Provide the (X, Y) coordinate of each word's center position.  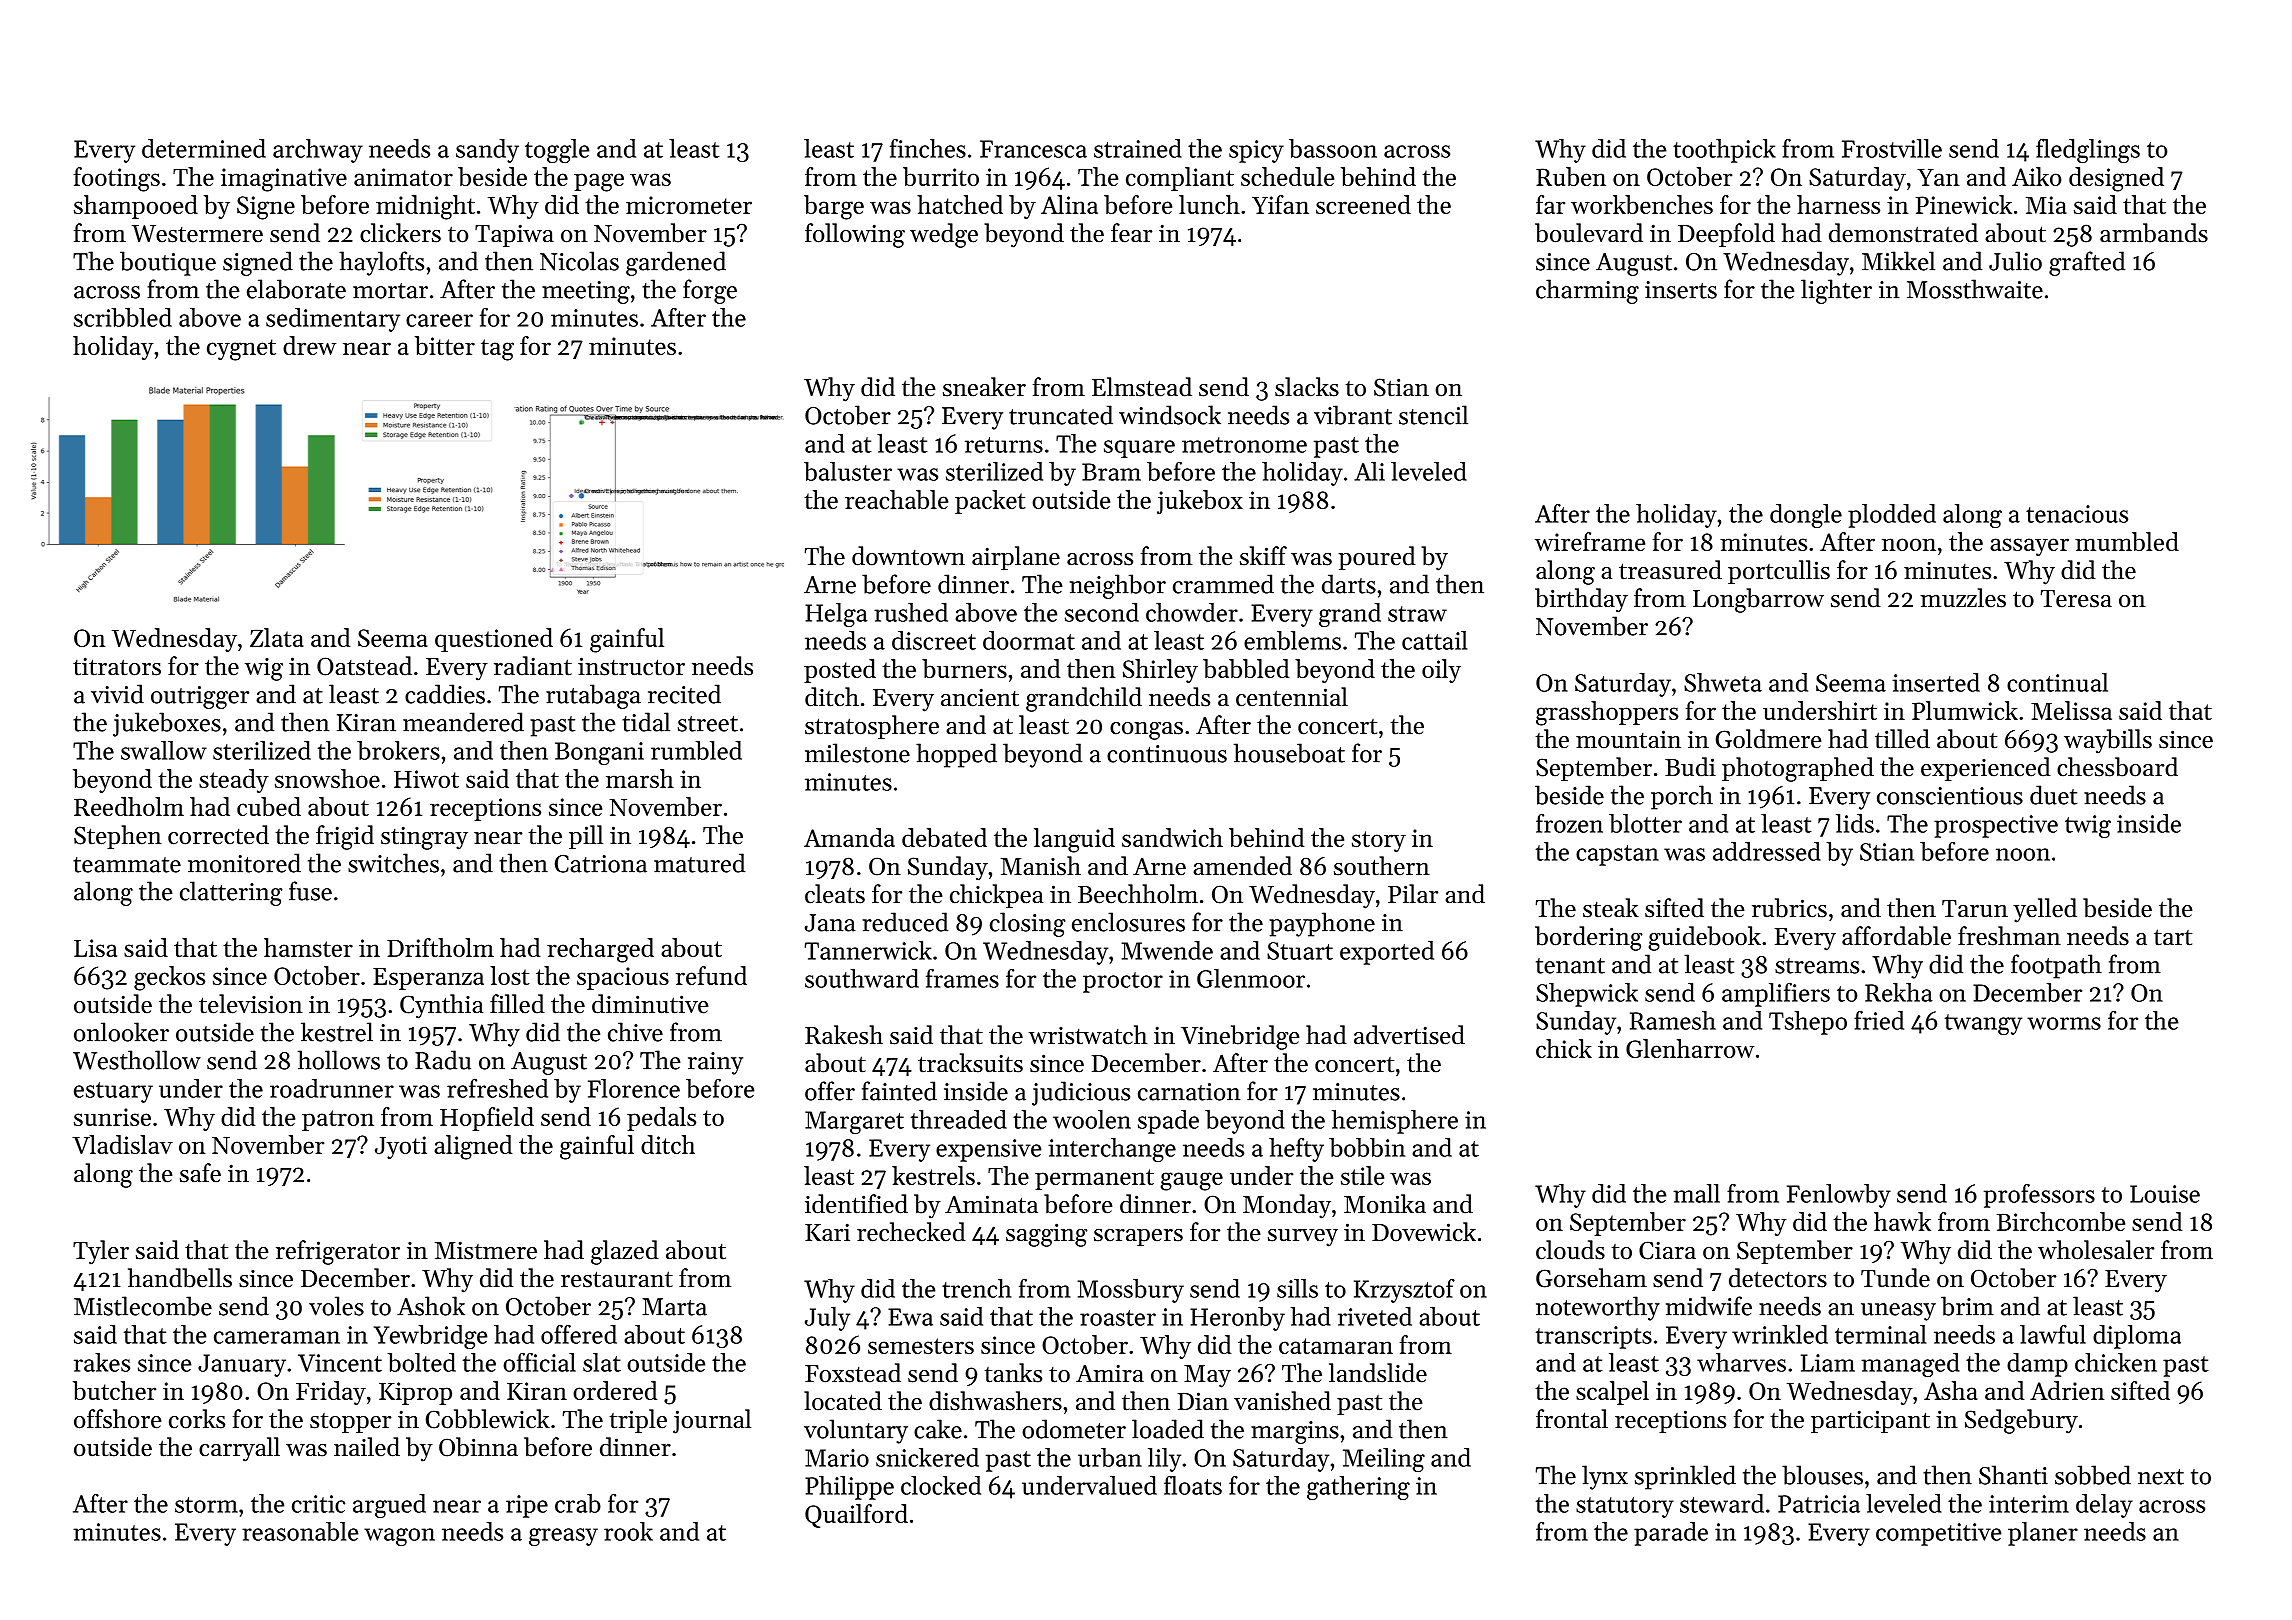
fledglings (2088, 151)
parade (1671, 1534)
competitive (1938, 1534)
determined (204, 148)
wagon (399, 1537)
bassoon (1333, 148)
